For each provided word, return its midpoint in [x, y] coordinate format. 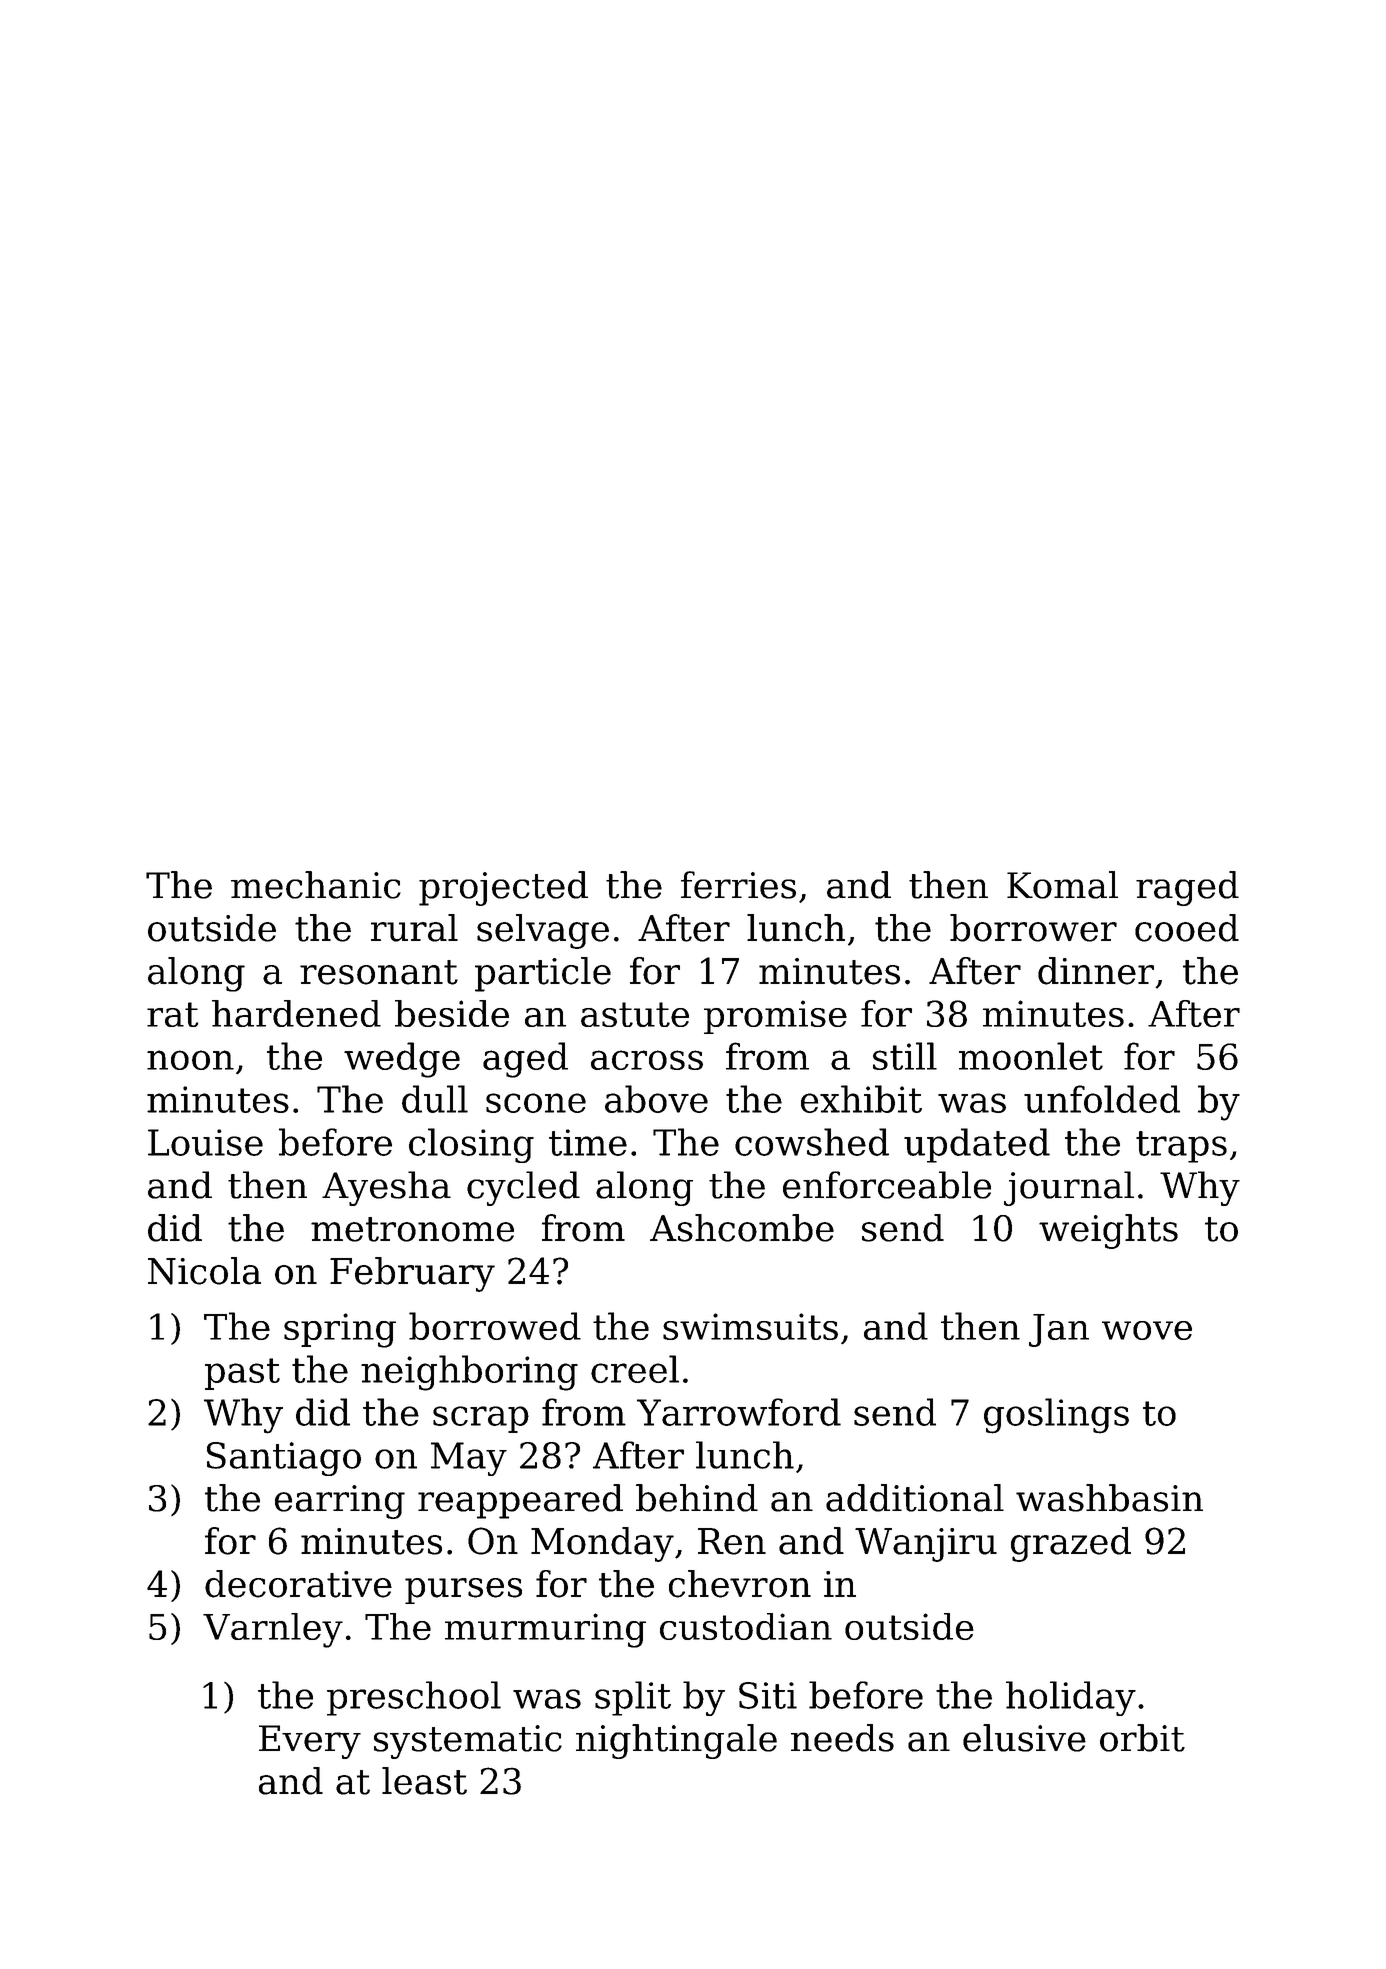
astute [635, 1014]
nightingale [676, 1741]
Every [310, 1742]
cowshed [812, 1142]
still [905, 1056]
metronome [412, 1229]
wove [1147, 1330]
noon [190, 1060]
